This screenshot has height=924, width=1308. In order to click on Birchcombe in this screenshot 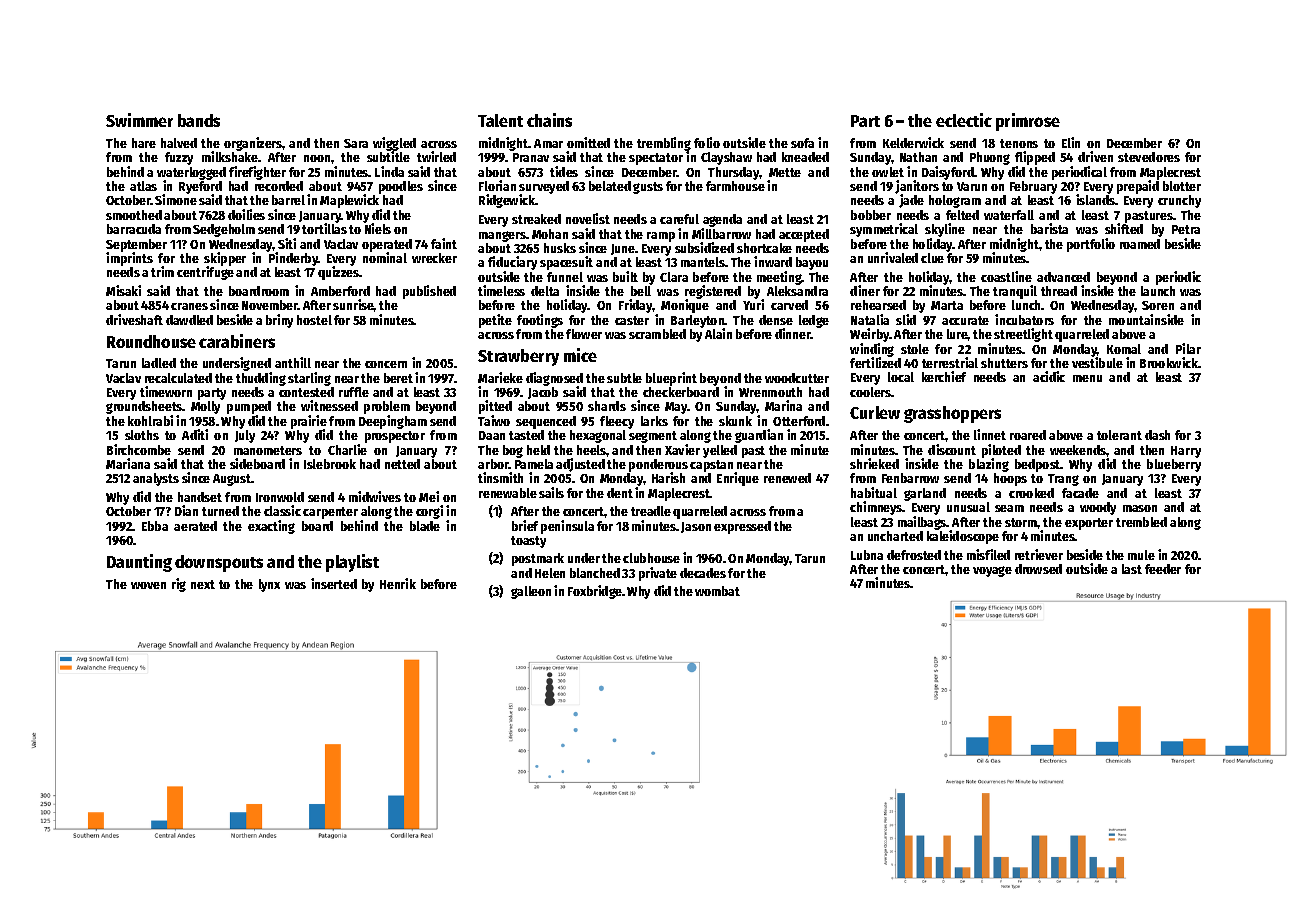, I will do `click(139, 449)`.
